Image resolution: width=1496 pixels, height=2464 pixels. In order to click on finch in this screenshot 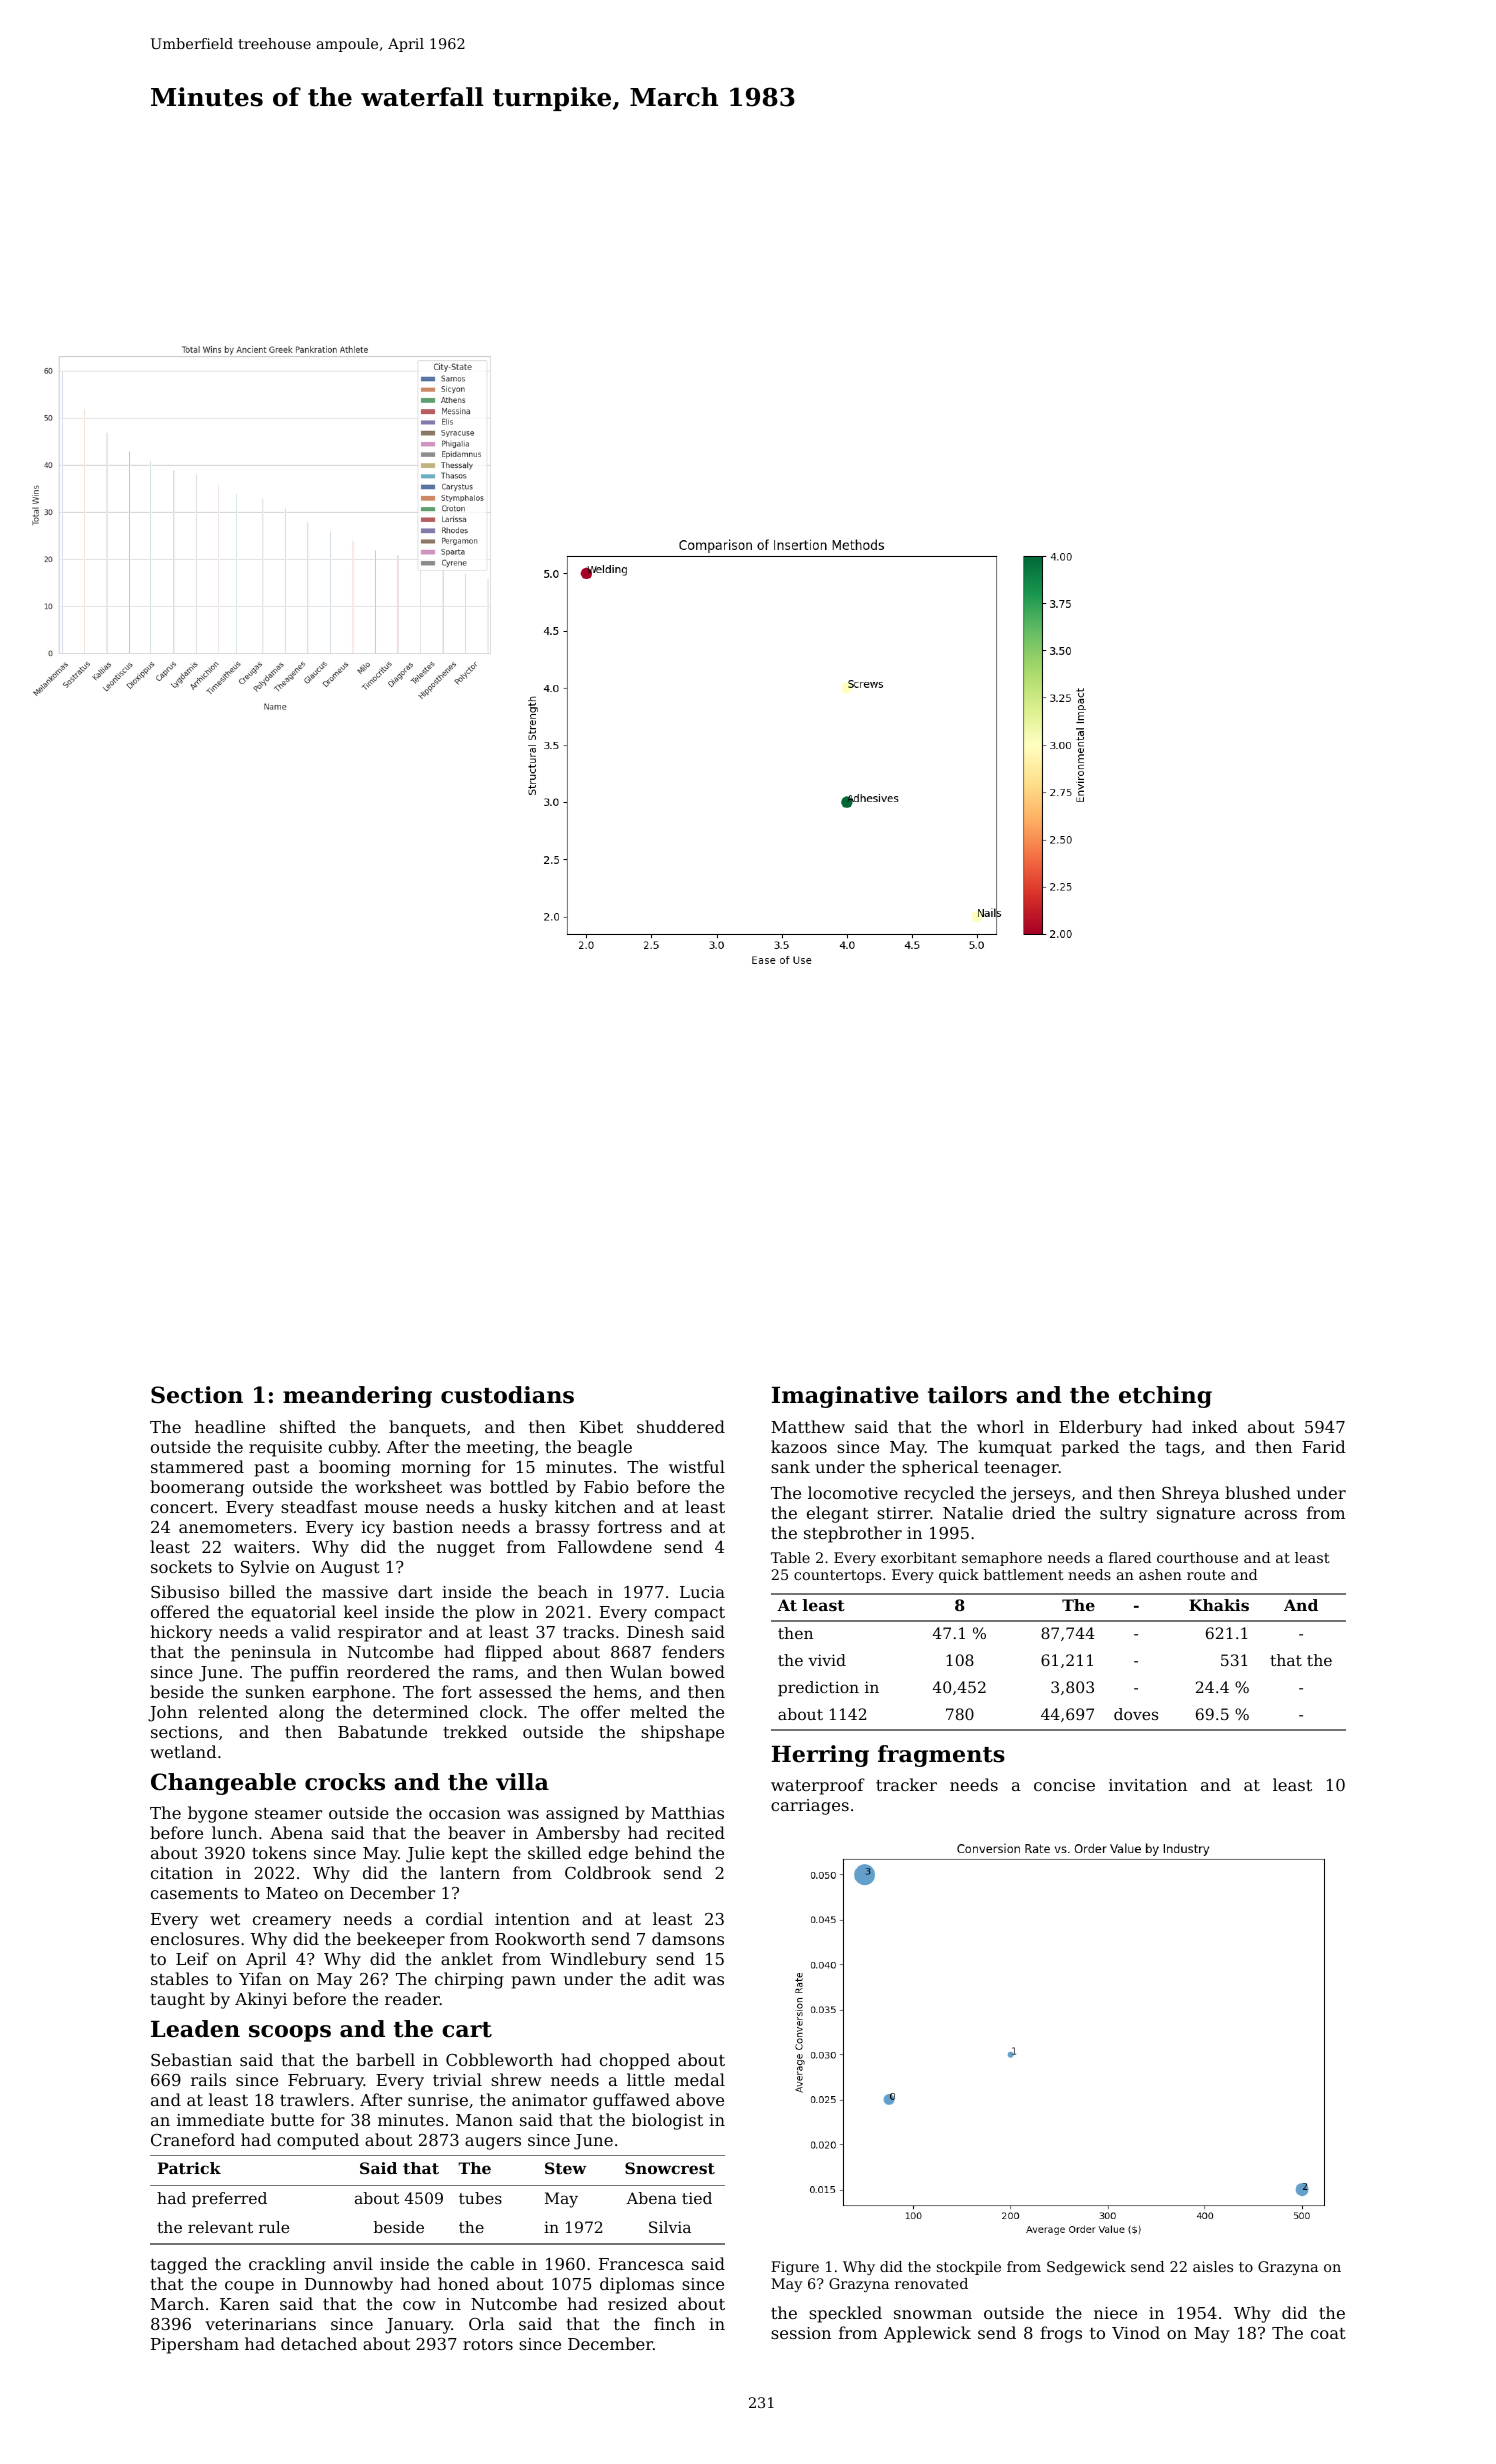, I will do `click(674, 2323)`.
